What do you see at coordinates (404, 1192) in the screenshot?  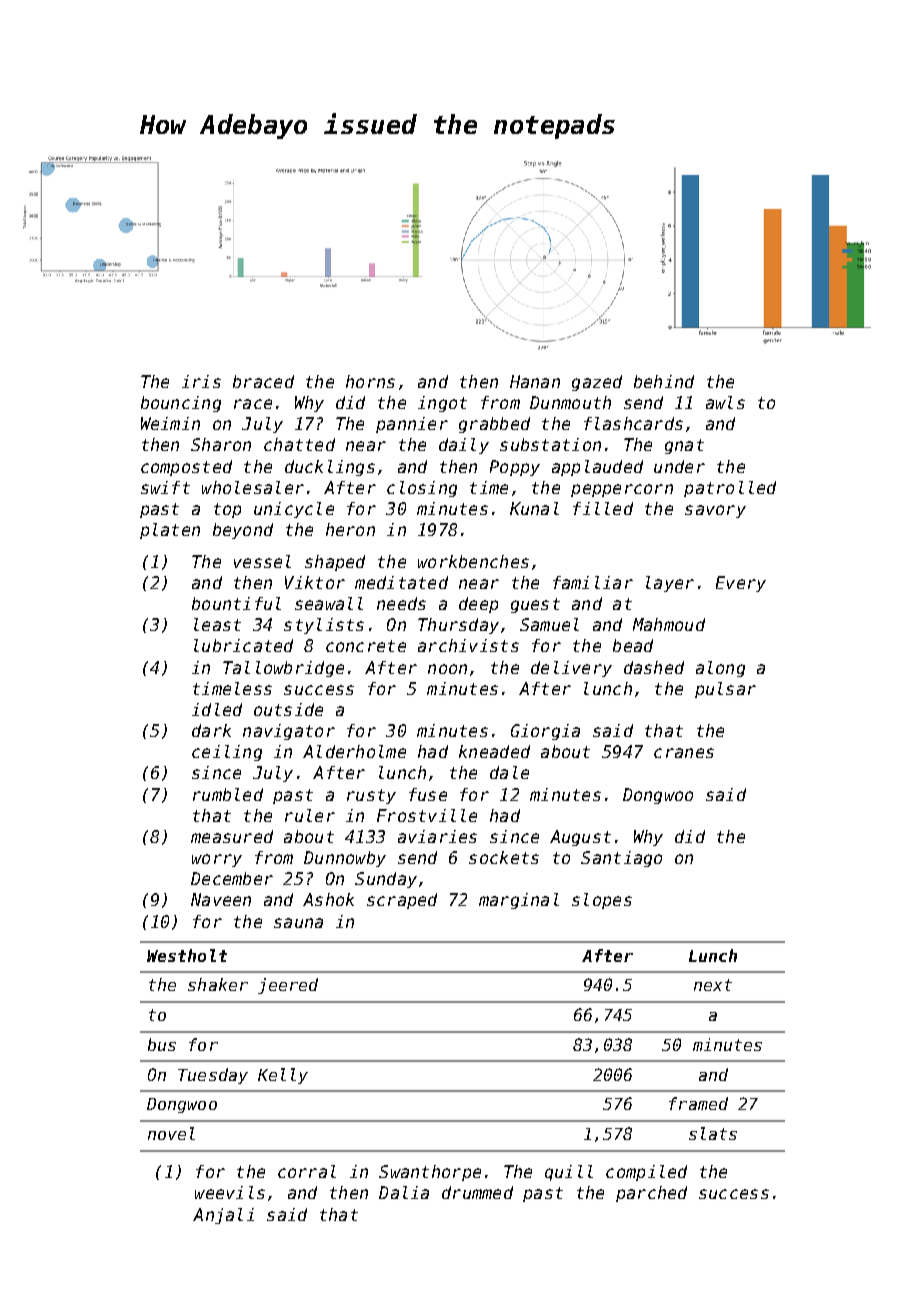 I see `Dalia` at bounding box center [404, 1192].
